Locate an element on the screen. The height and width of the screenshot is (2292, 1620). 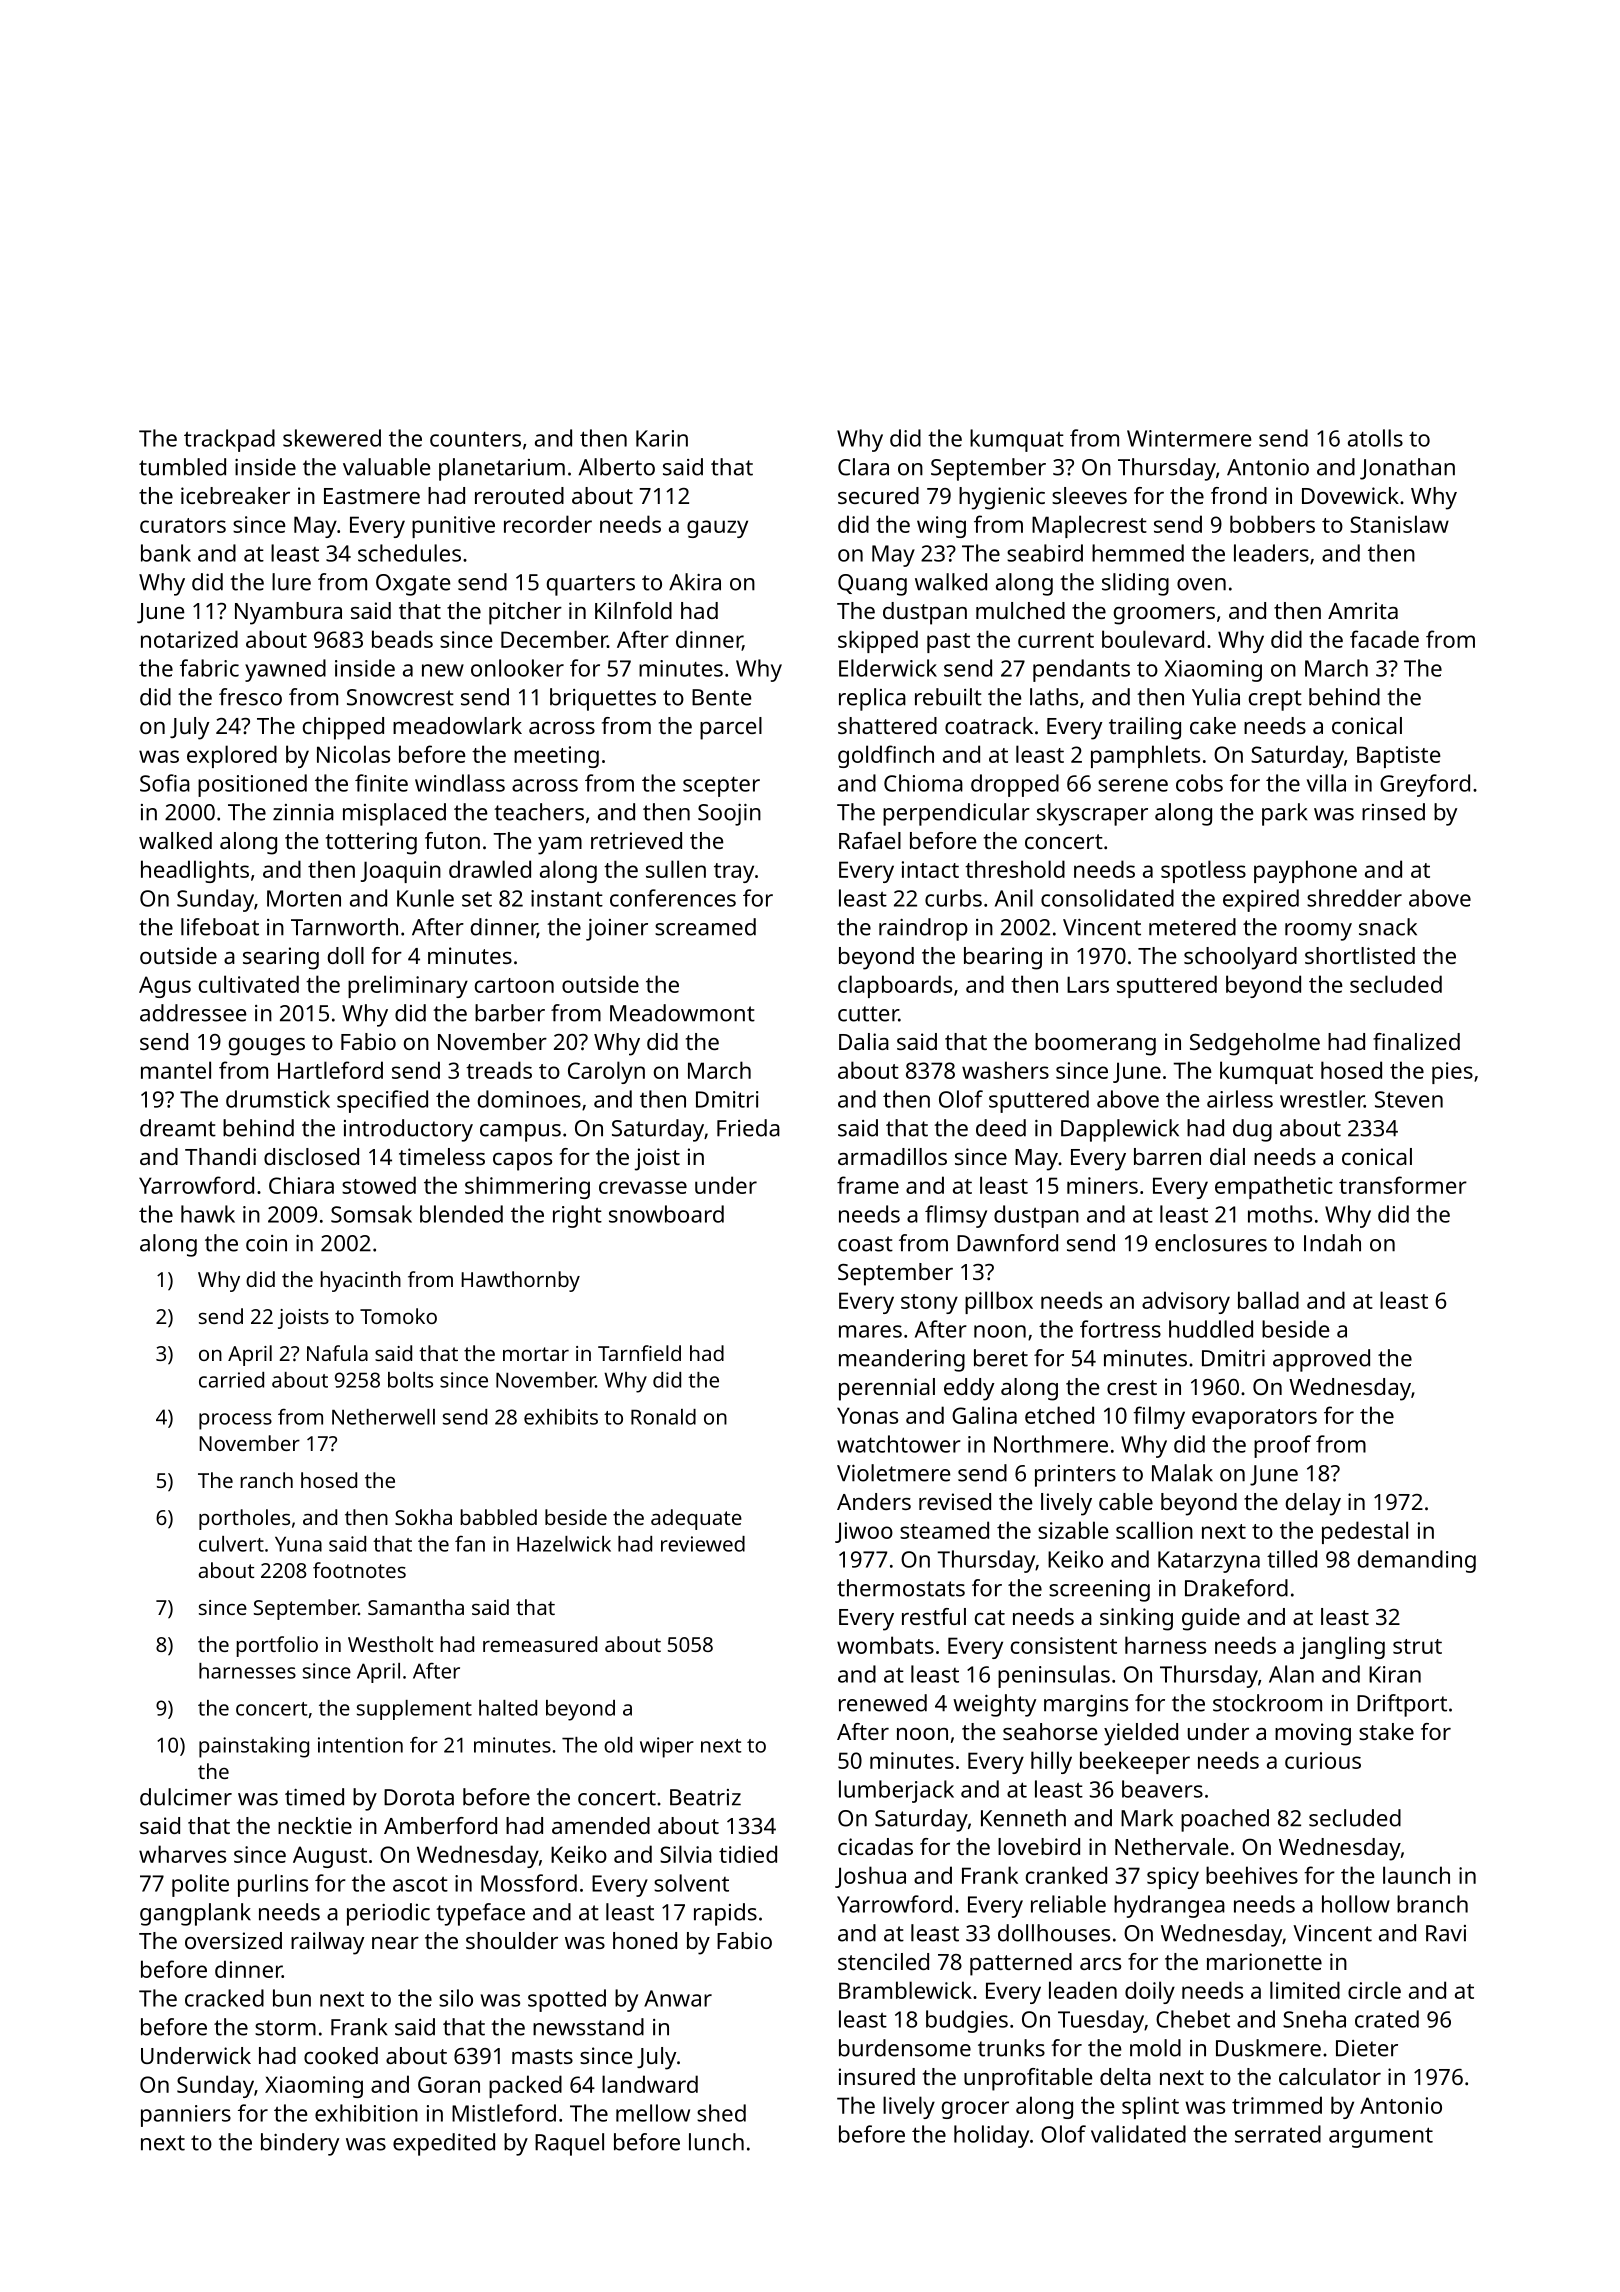
Stanislaw is located at coordinates (1399, 524).
